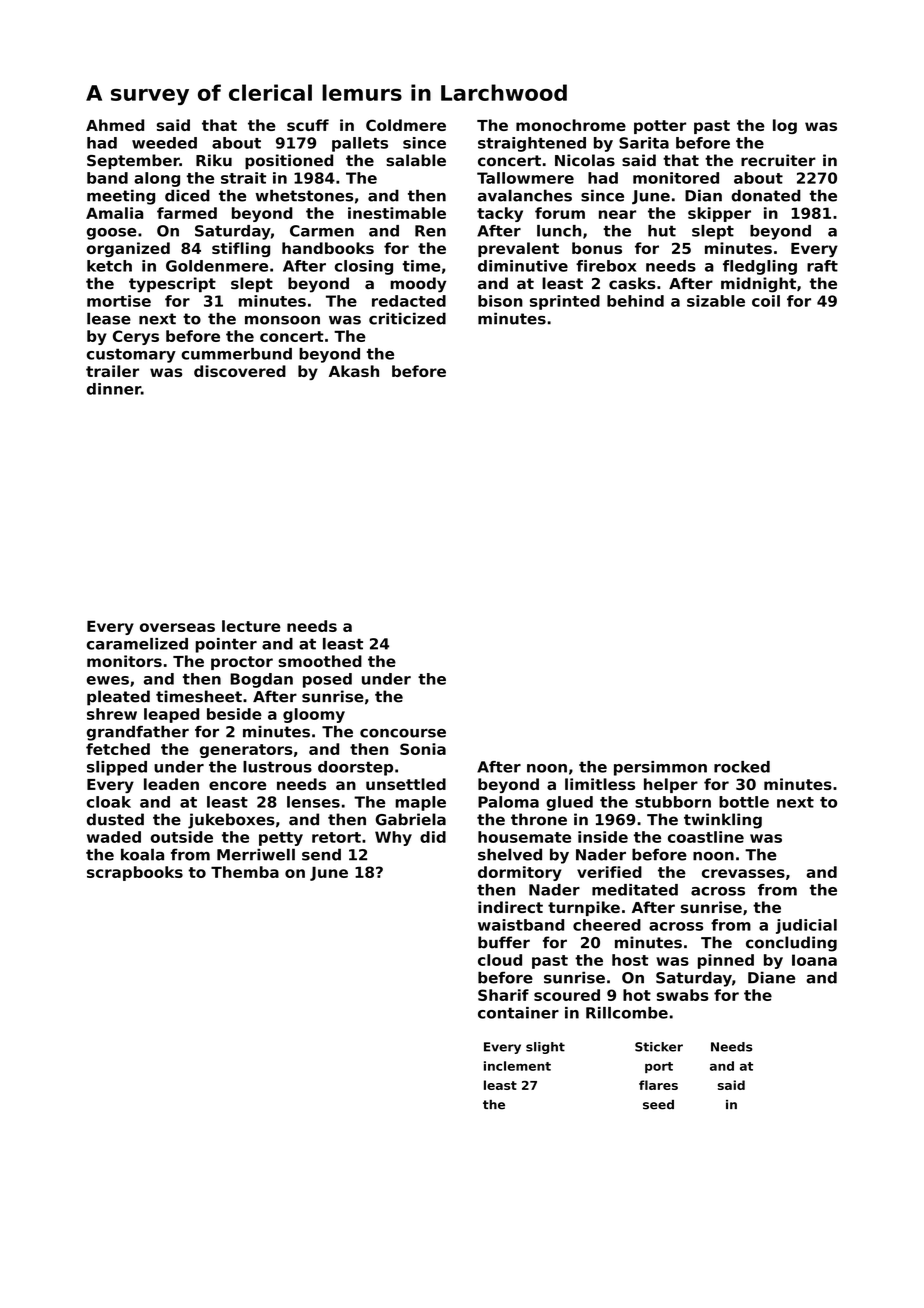  Describe the element at coordinates (115, 125) in the document. I see `Ahmed` at that location.
